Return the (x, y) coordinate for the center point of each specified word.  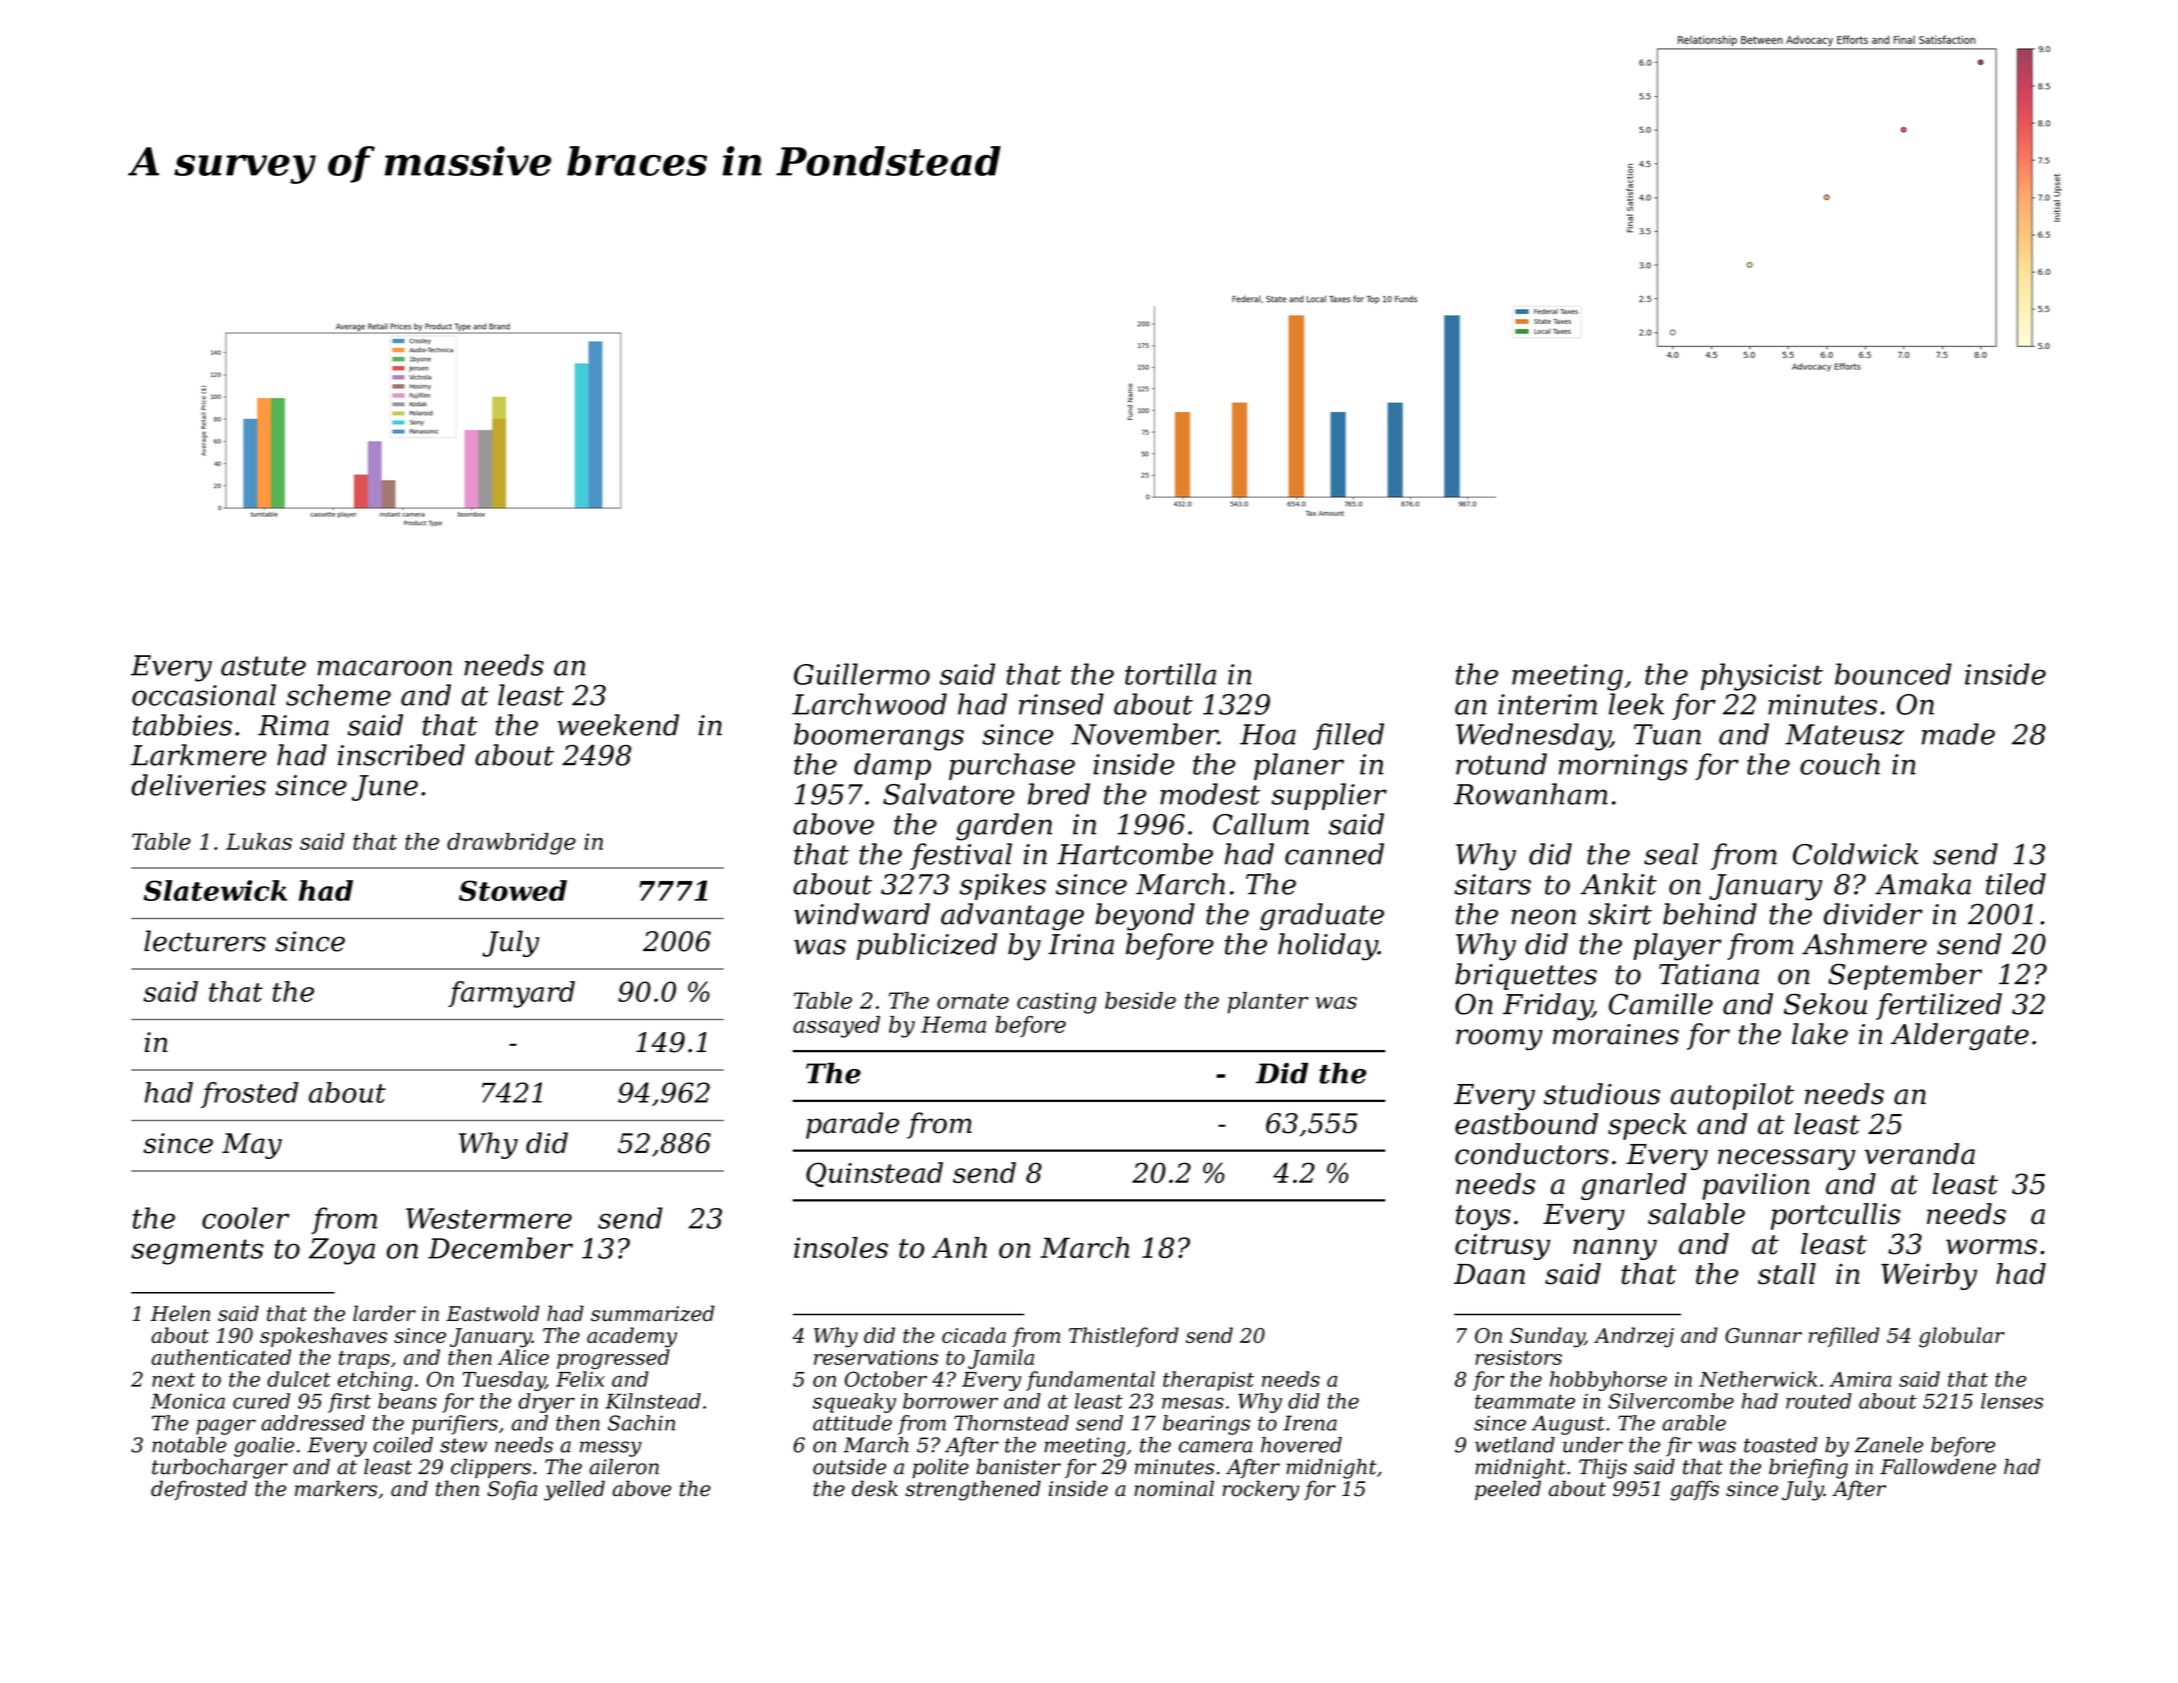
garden (1004, 827)
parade (852, 1125)
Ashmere (1864, 944)
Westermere (489, 1218)
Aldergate (1960, 1036)
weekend (618, 725)
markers (336, 1488)
